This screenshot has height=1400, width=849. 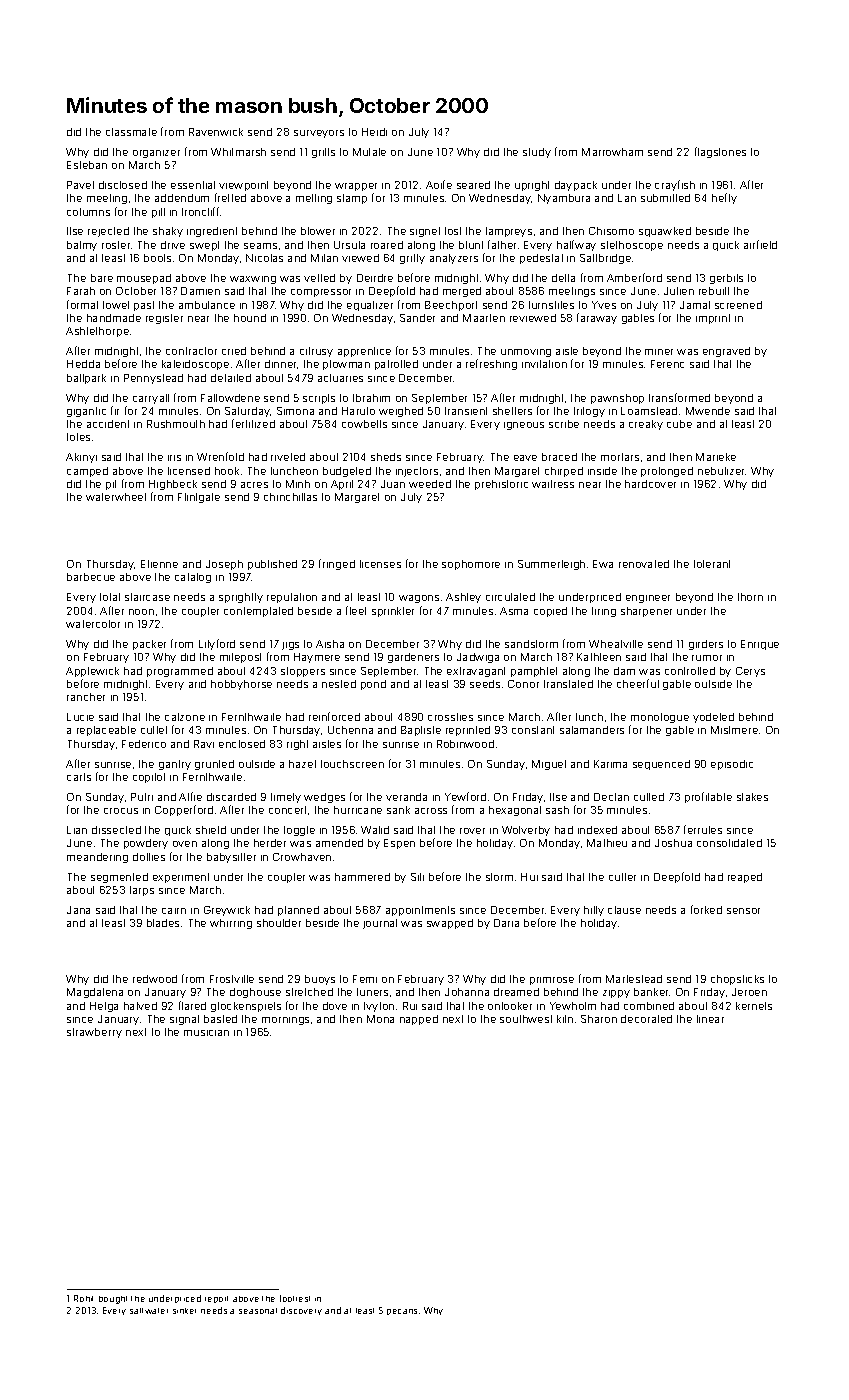 I want to click on strawberry, so click(x=94, y=1033).
